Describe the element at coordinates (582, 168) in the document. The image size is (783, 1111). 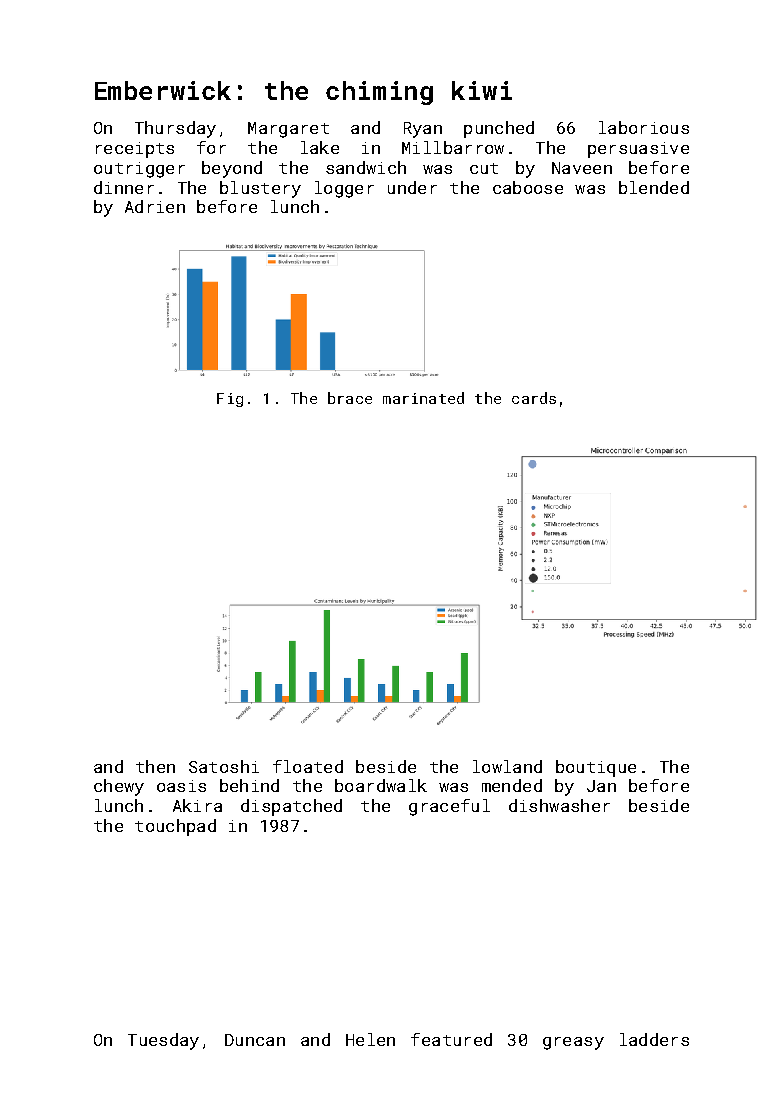
I see `Naveen` at that location.
